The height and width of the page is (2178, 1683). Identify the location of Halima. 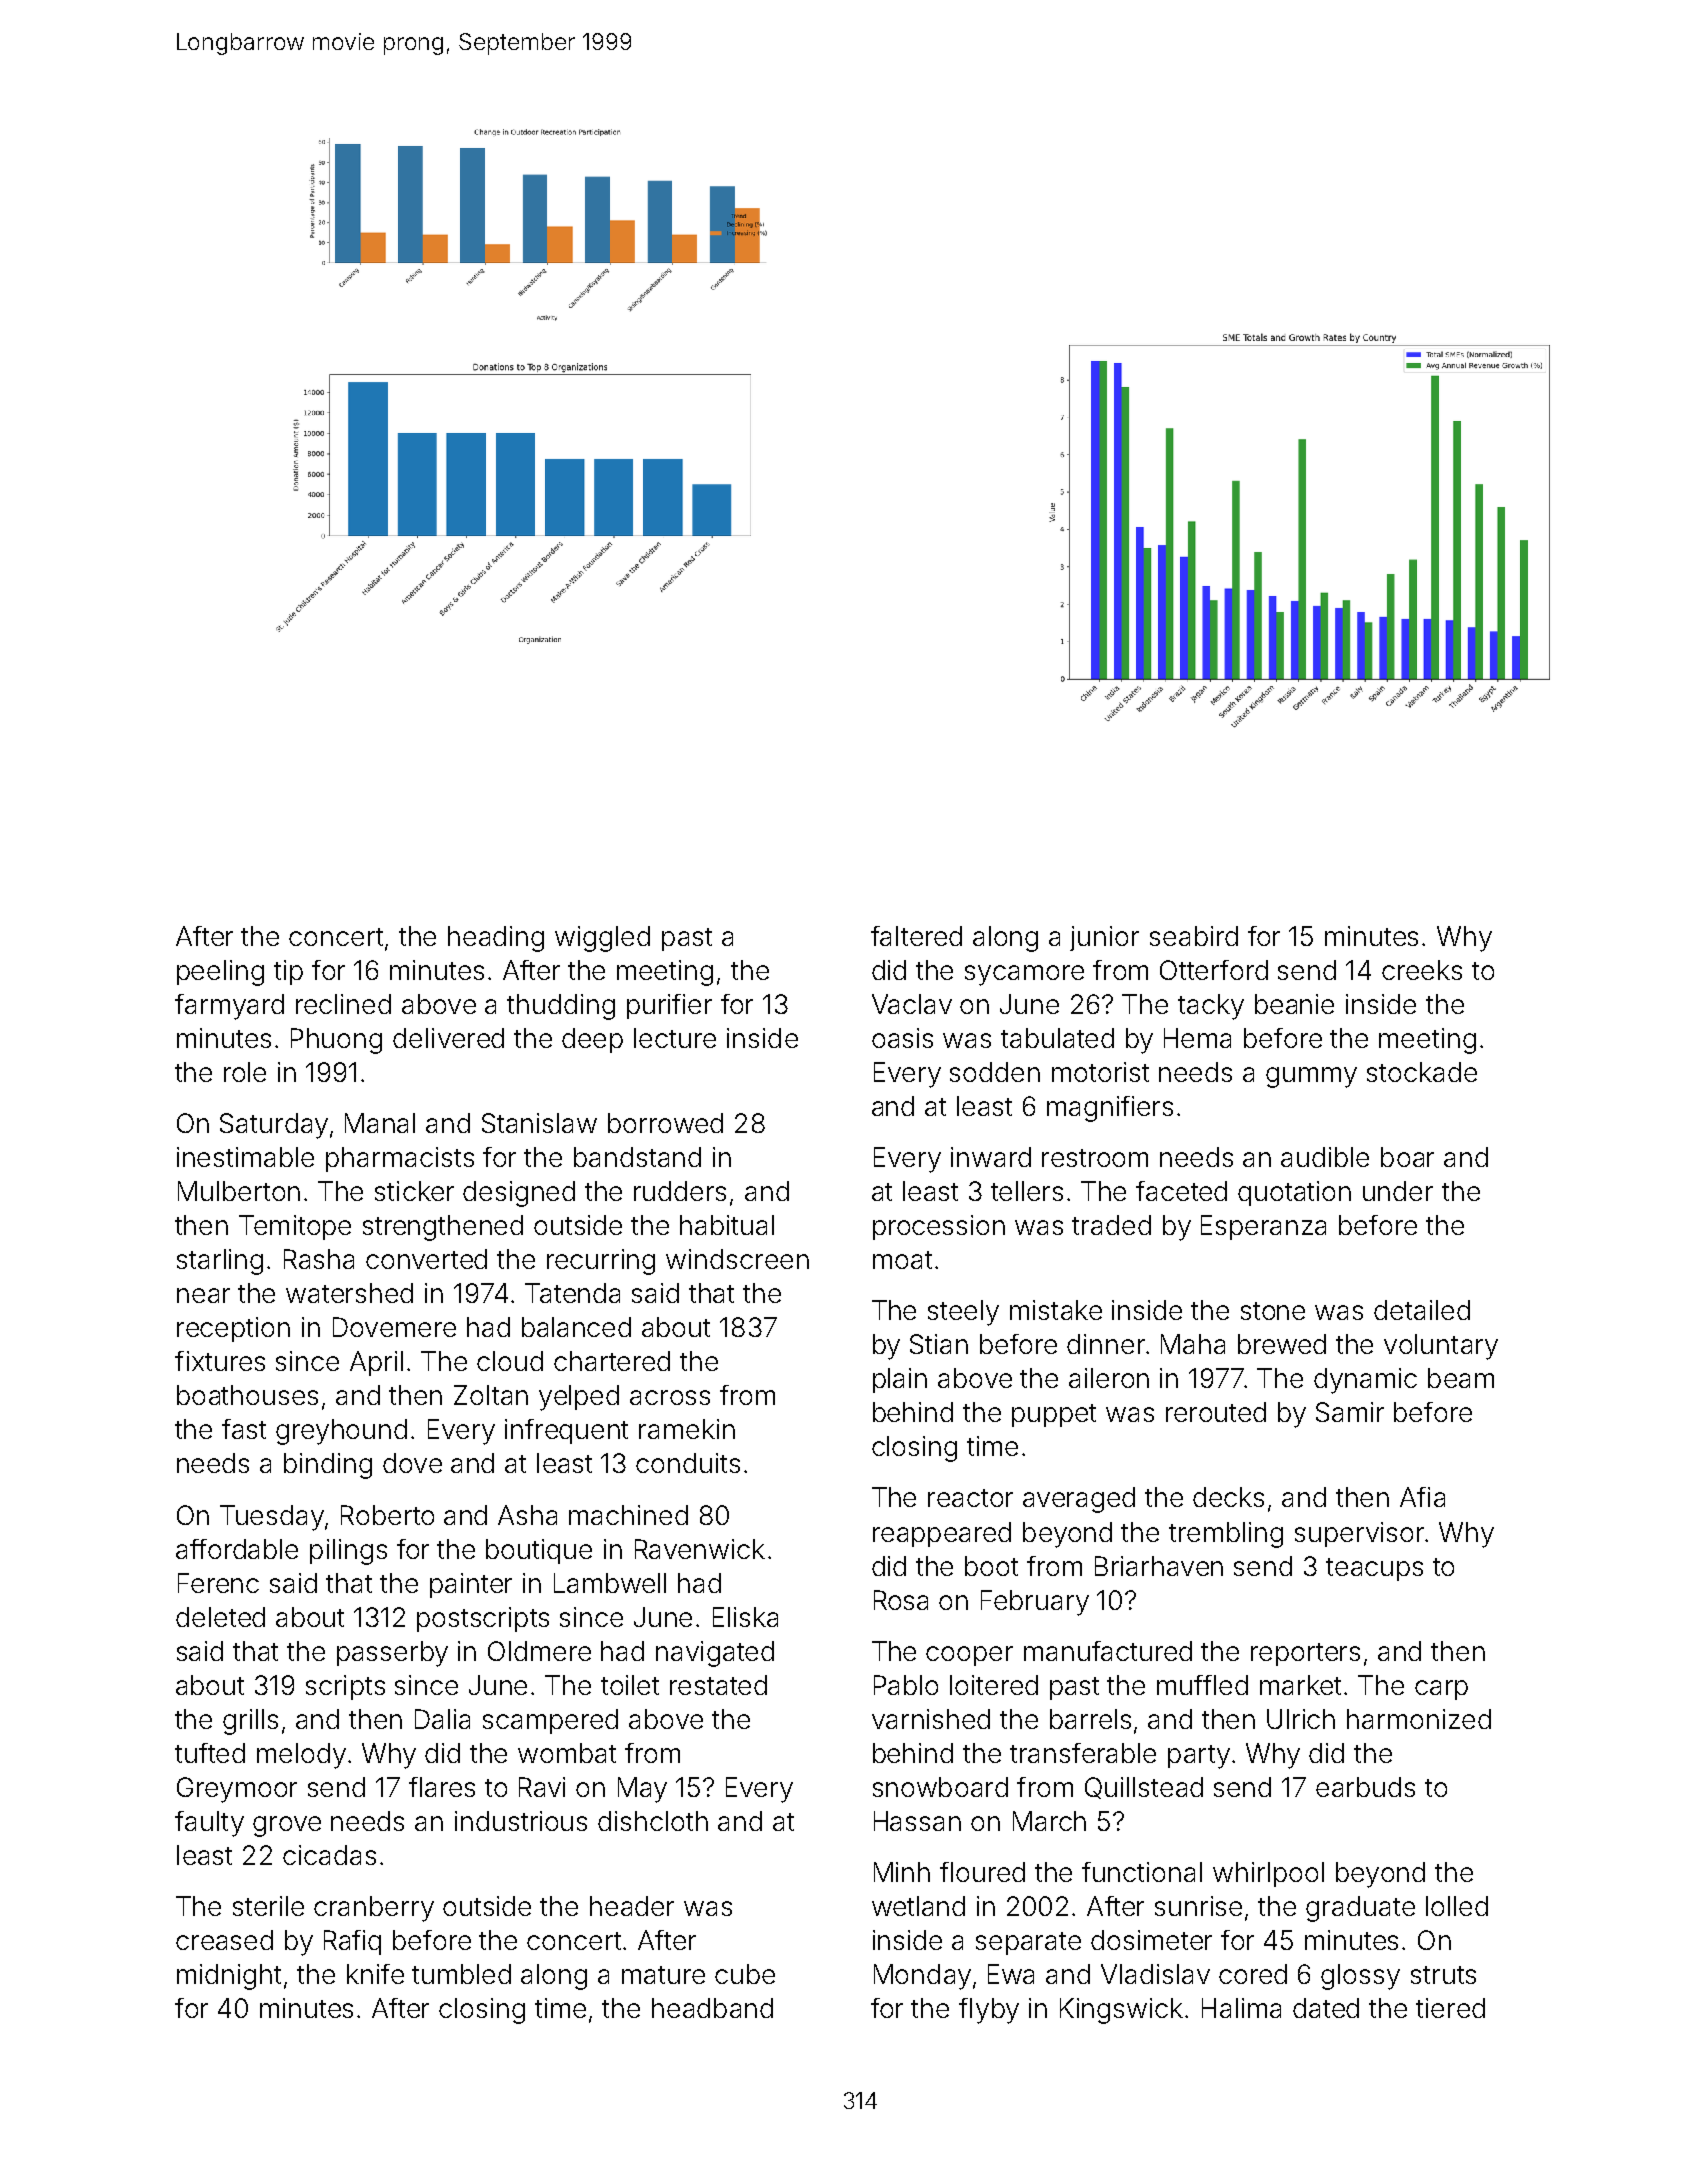
(1241, 2008).
